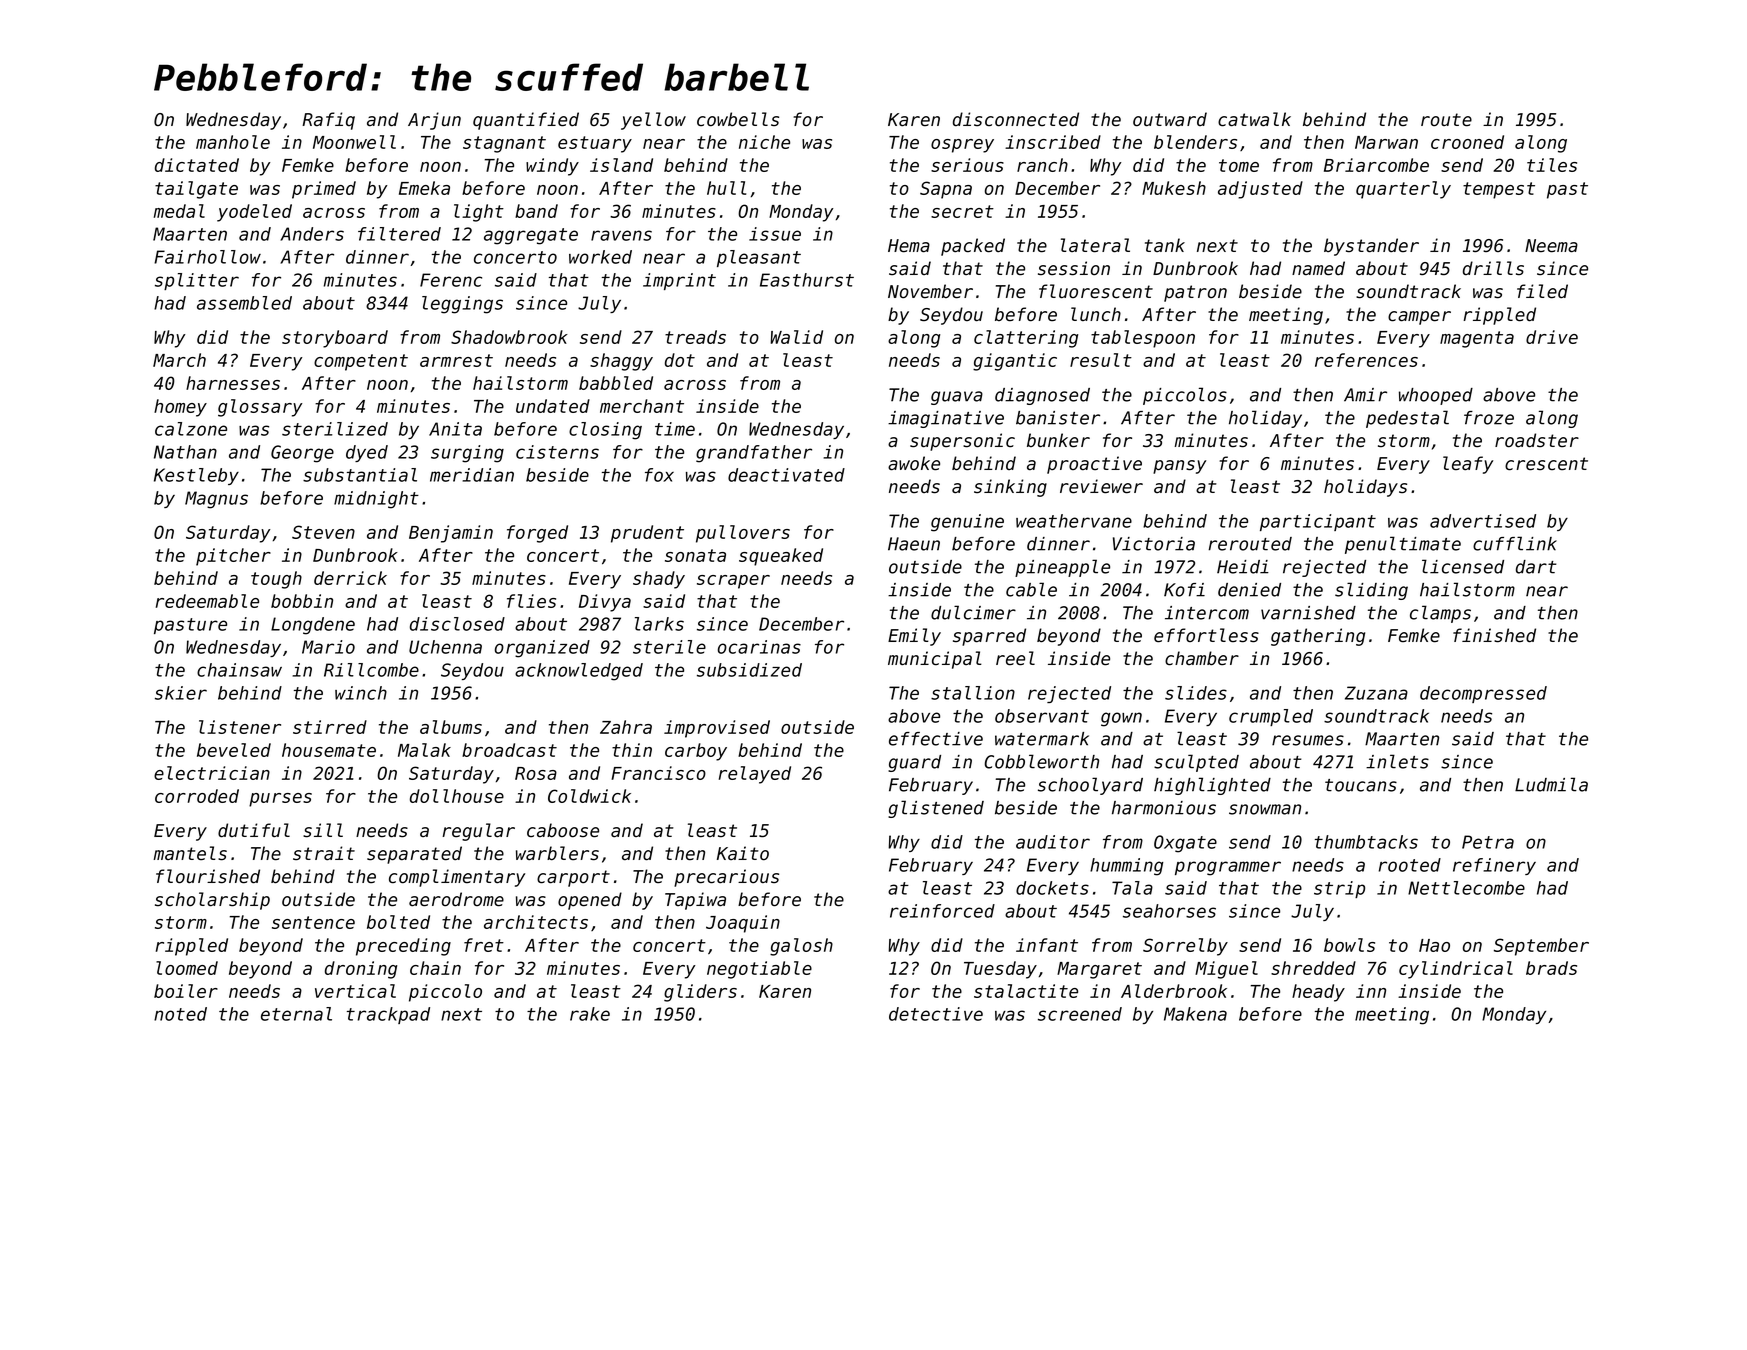 Image resolution: width=1747 pixels, height=1350 pixels. What do you see at coordinates (1376, 693) in the image?
I see `Zuzana` at bounding box center [1376, 693].
